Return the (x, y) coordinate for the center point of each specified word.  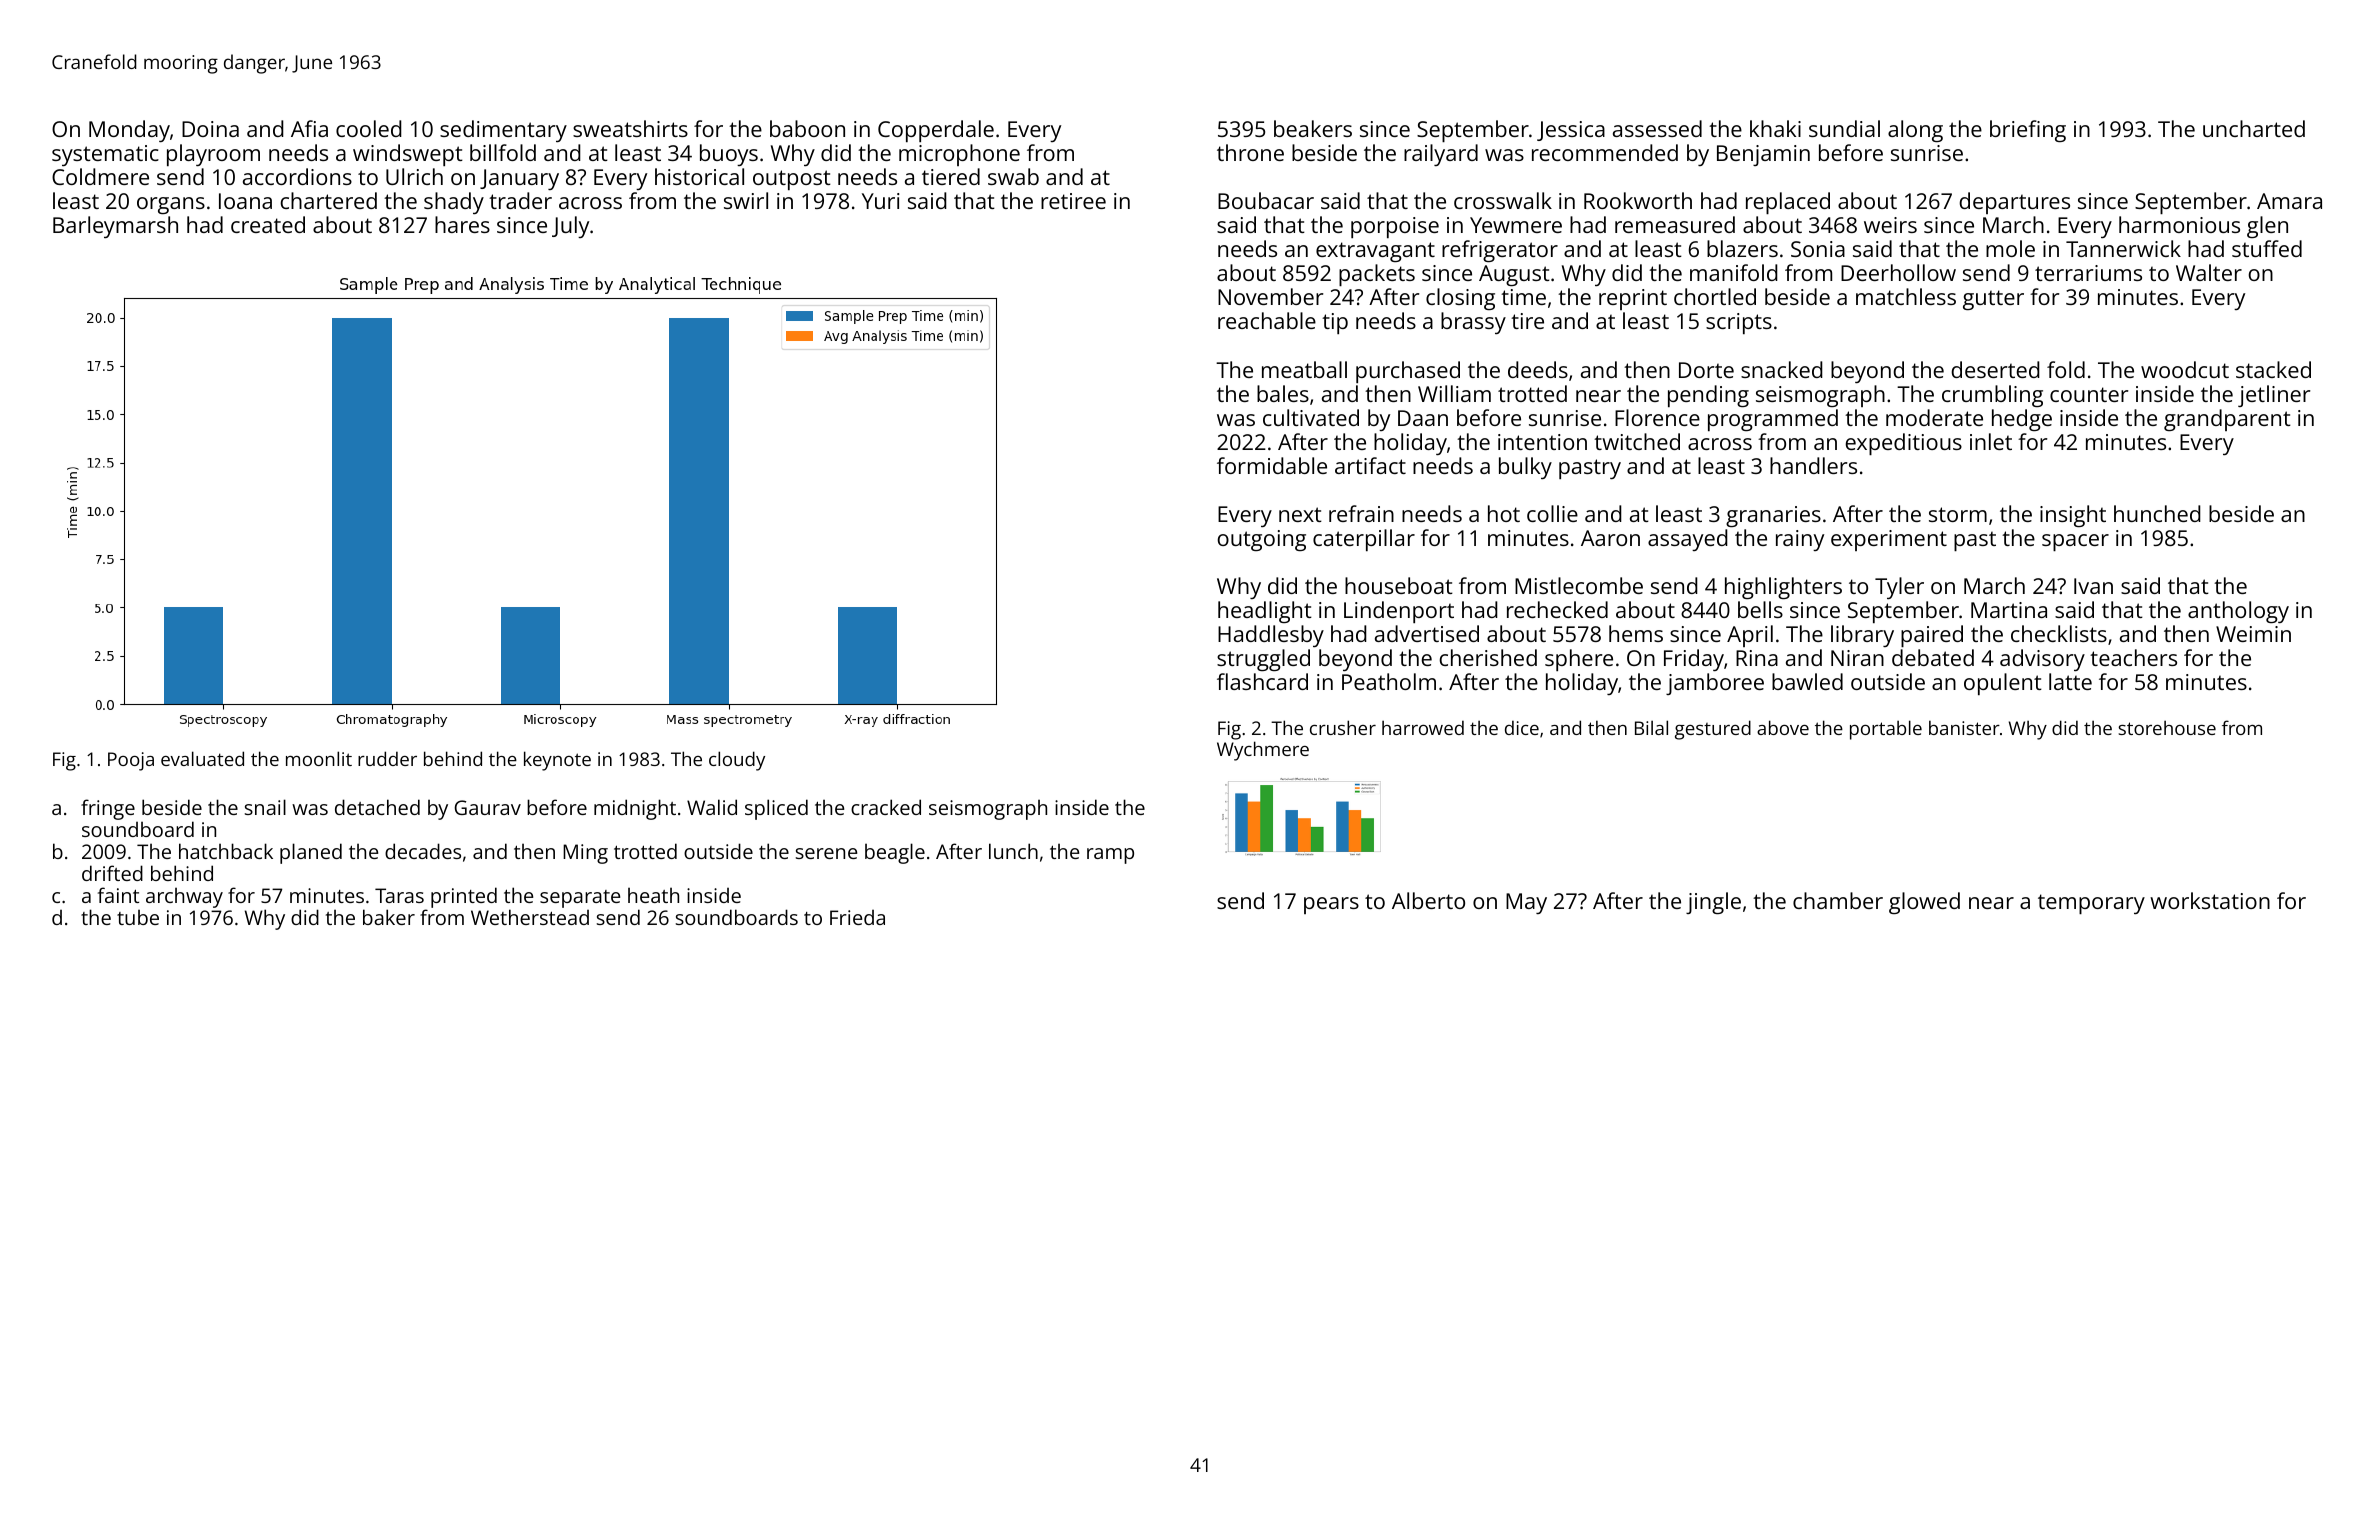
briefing (2028, 131)
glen (2267, 227)
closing (1460, 299)
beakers (1313, 128)
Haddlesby (1271, 636)
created (268, 224)
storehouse (2167, 727)
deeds (1538, 369)
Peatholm (1389, 681)
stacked (2273, 369)
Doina (210, 129)
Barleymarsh (115, 227)
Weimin (2253, 634)
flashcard (1262, 681)
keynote (557, 761)
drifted (112, 873)
